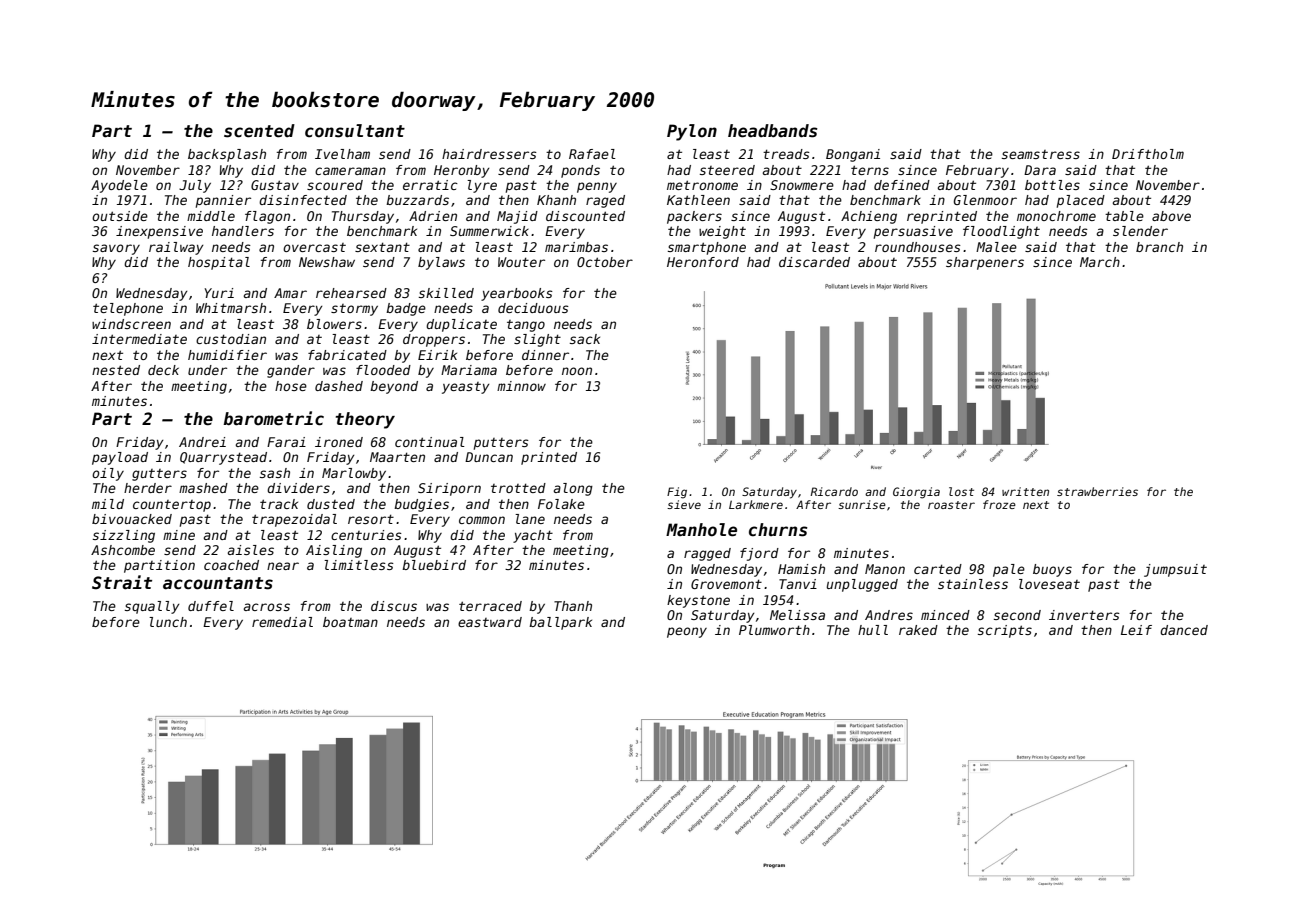  Describe the element at coordinates (294, 520) in the document. I see `trapezoidal` at that location.
